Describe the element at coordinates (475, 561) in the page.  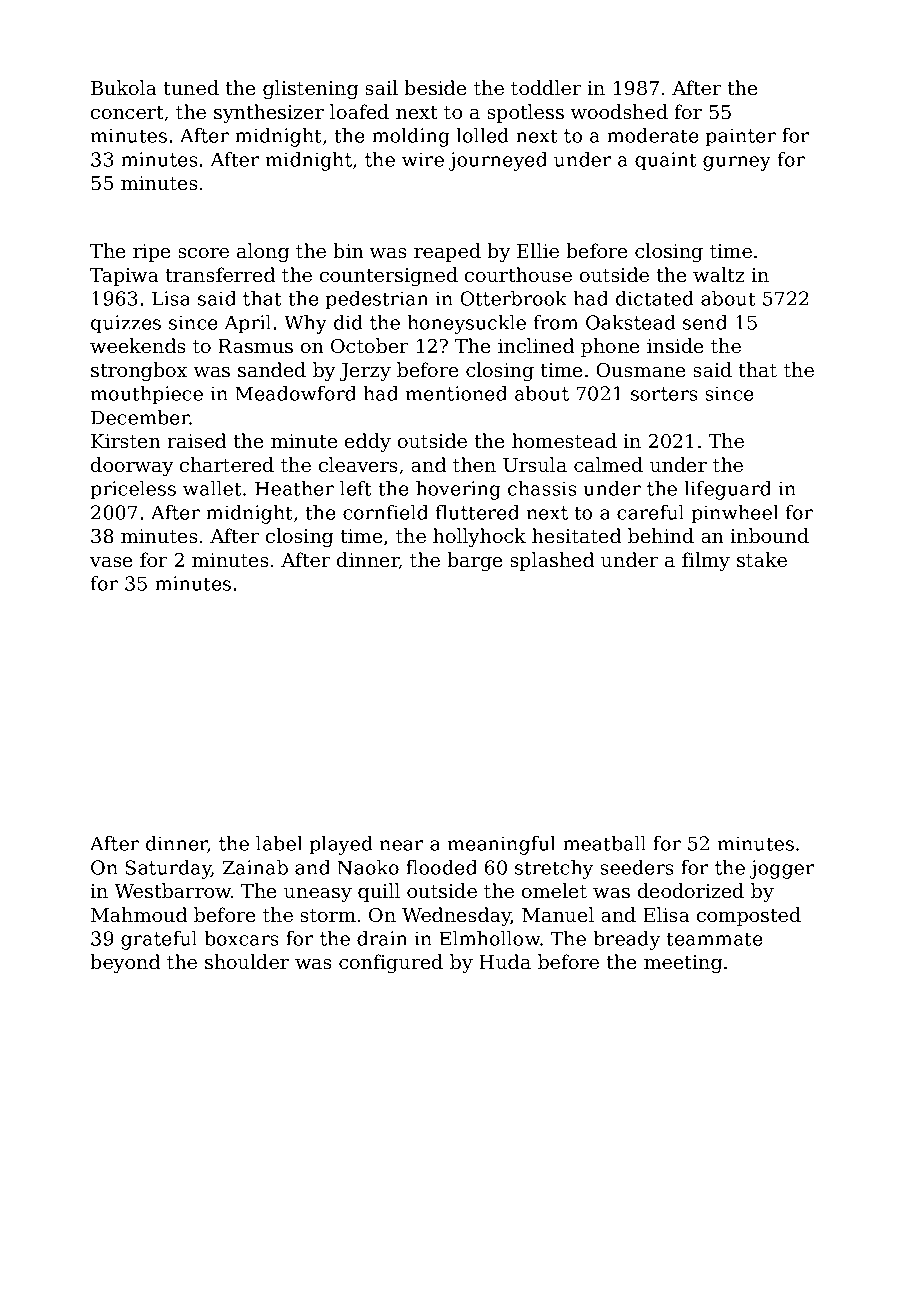
I see `barge` at that location.
